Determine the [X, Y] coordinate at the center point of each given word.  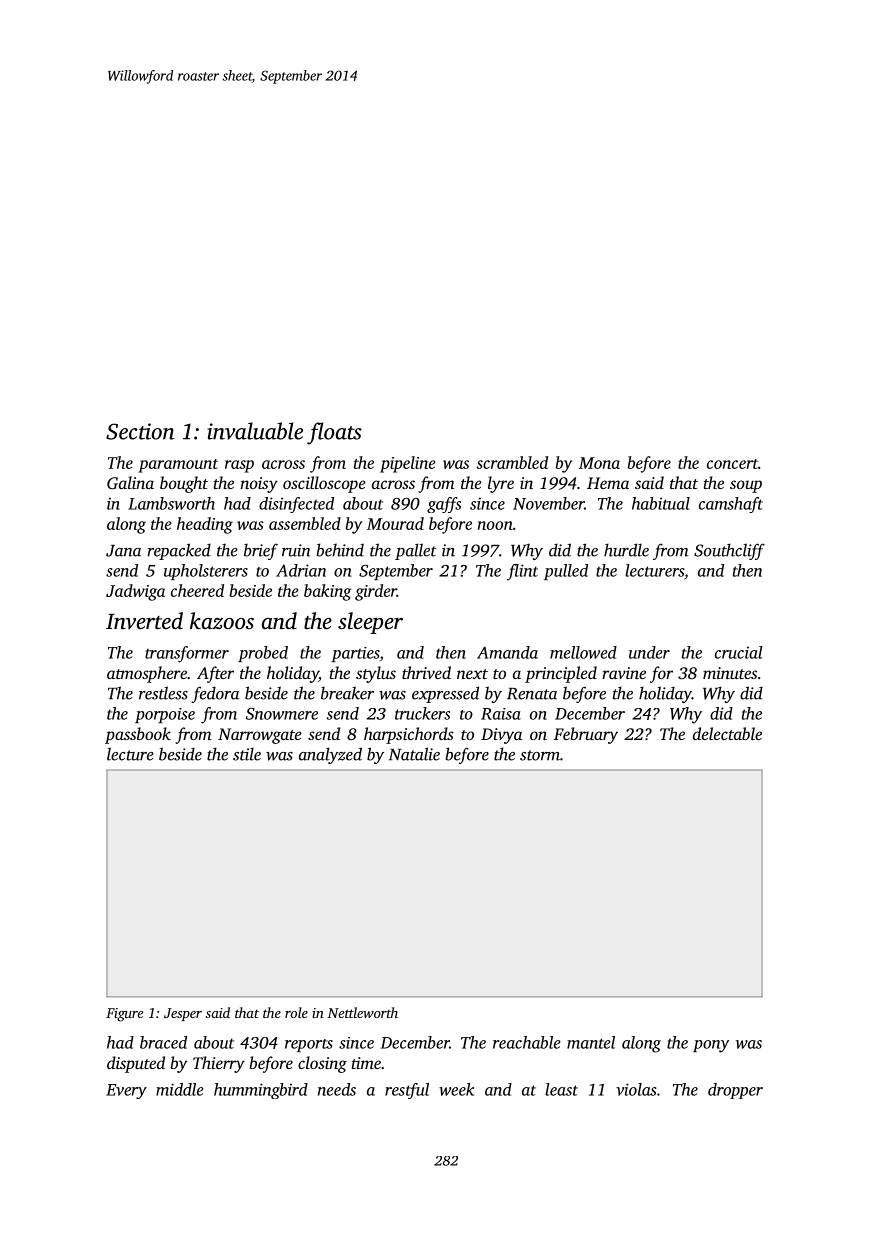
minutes [730, 673]
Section [140, 431]
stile [247, 754]
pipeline [408, 464]
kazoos [222, 621]
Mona [599, 463]
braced [163, 1042]
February [586, 735]
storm [540, 755]
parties [355, 654]
